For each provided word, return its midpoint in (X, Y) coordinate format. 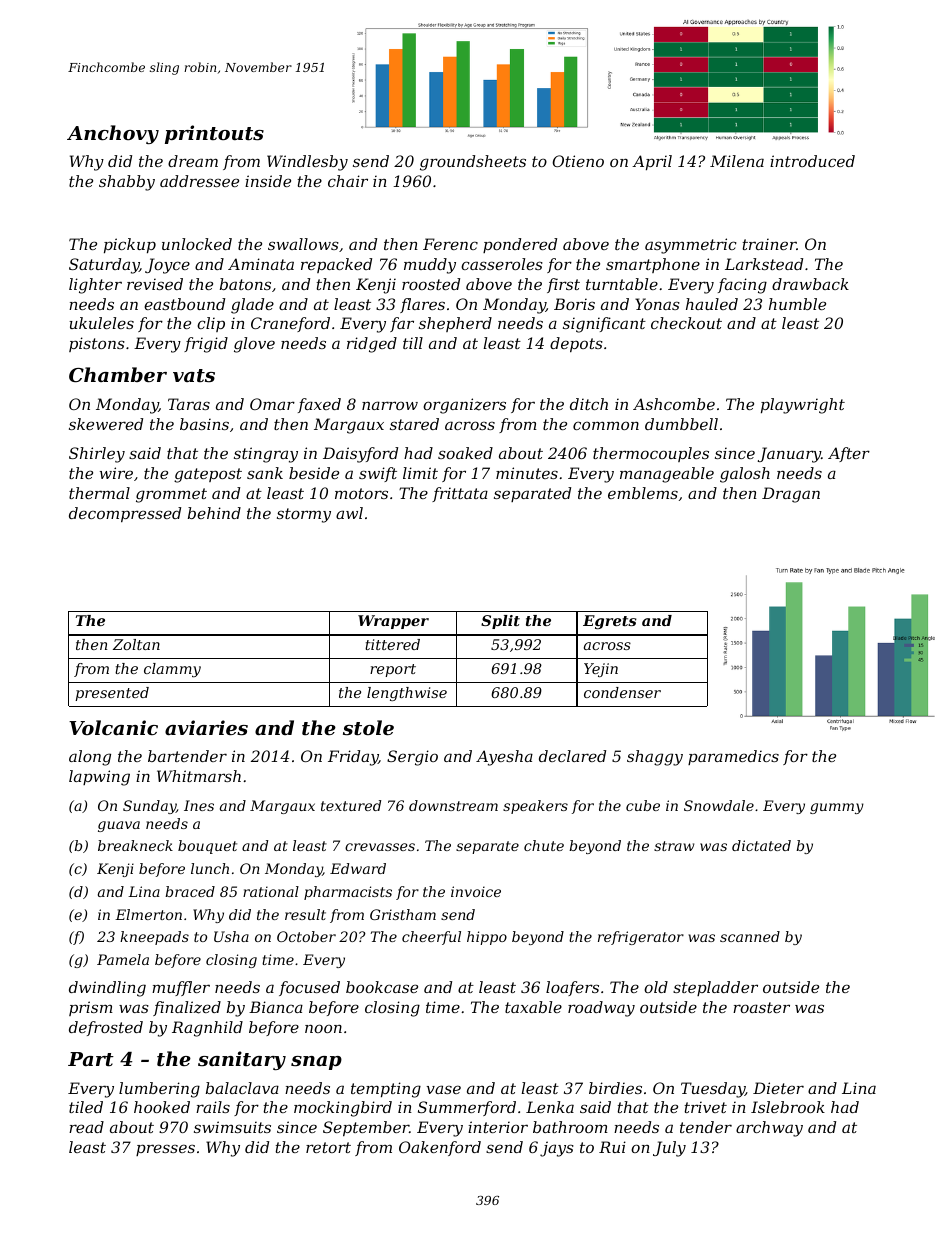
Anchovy (113, 134)
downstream (453, 805)
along (90, 758)
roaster (761, 1007)
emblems (643, 493)
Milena (737, 161)
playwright (803, 406)
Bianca (276, 1007)
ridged (372, 345)
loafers (572, 988)
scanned (750, 936)
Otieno (578, 161)
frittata (460, 494)
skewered (106, 424)
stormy (304, 515)
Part (91, 1059)
